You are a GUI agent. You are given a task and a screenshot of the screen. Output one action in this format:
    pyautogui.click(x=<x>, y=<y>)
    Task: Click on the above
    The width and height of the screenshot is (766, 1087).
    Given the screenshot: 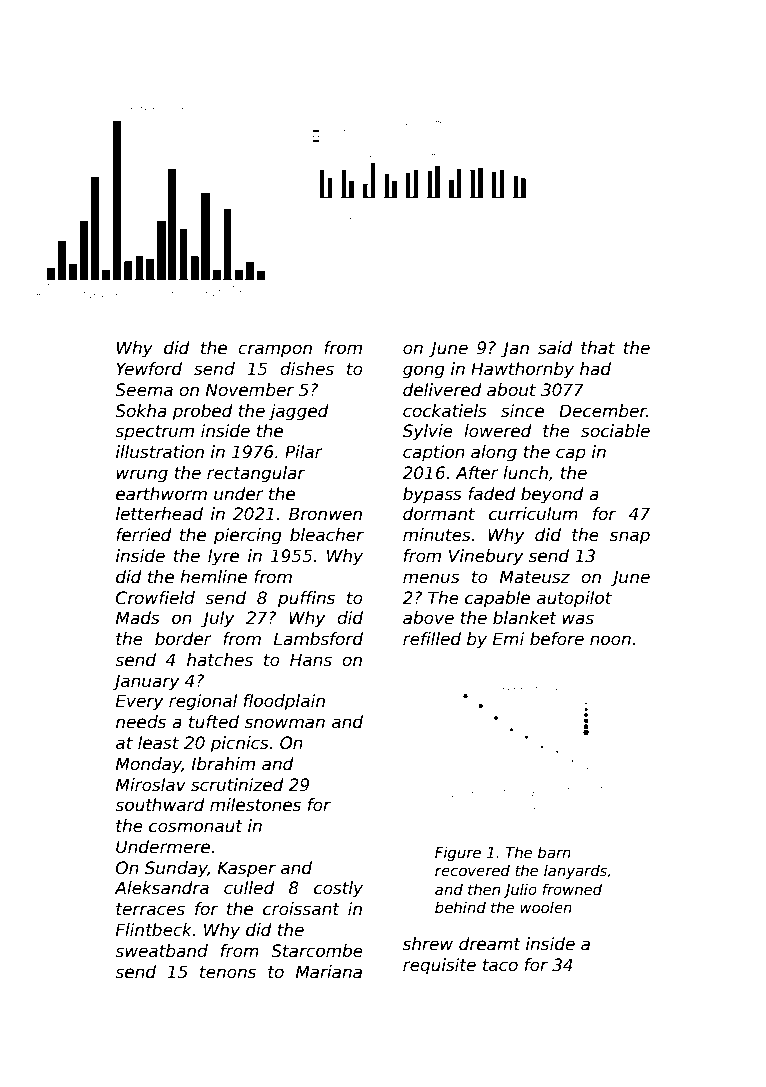 What is the action you would take?
    pyautogui.click(x=428, y=618)
